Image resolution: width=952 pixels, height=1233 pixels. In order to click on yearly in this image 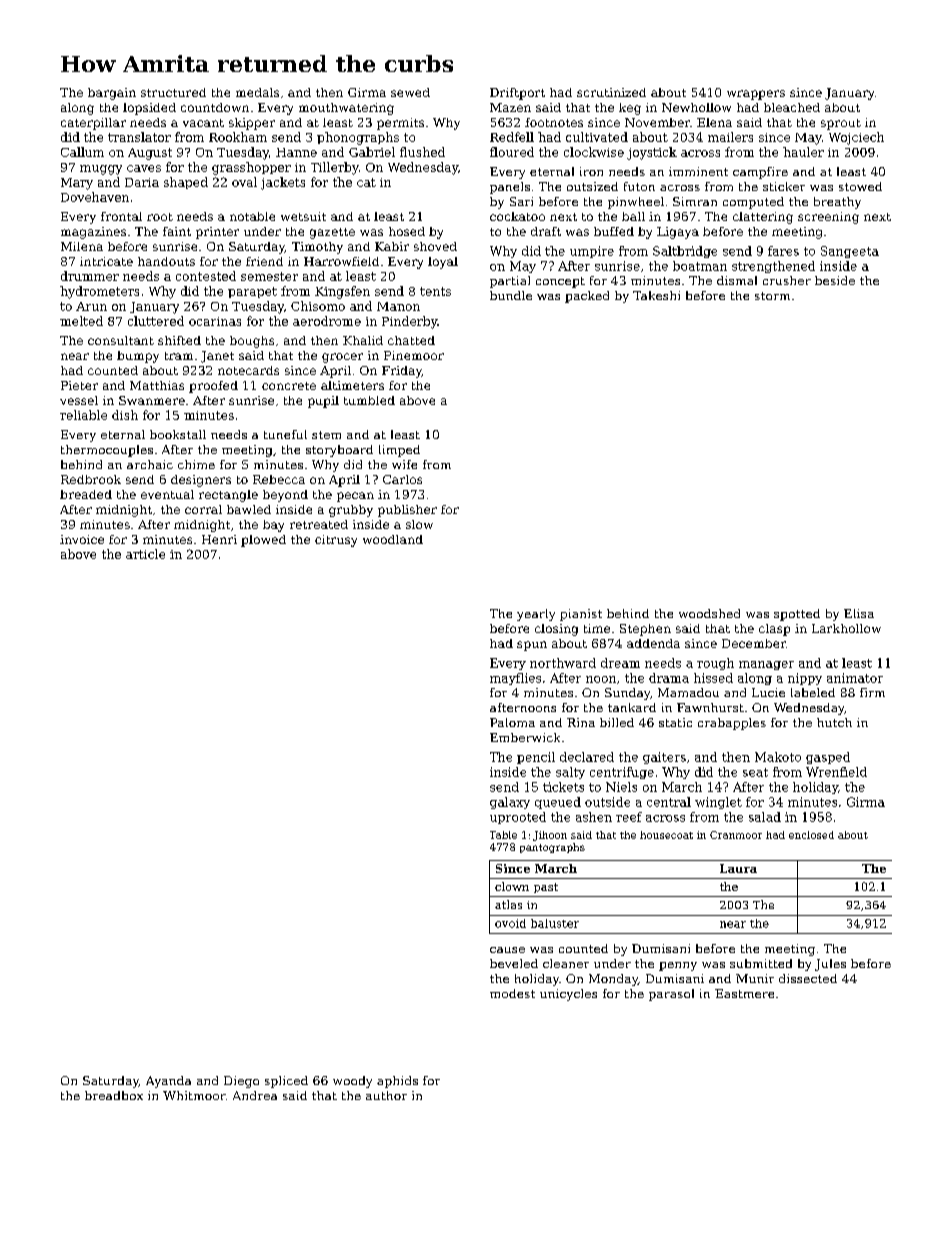, I will do `click(536, 615)`.
